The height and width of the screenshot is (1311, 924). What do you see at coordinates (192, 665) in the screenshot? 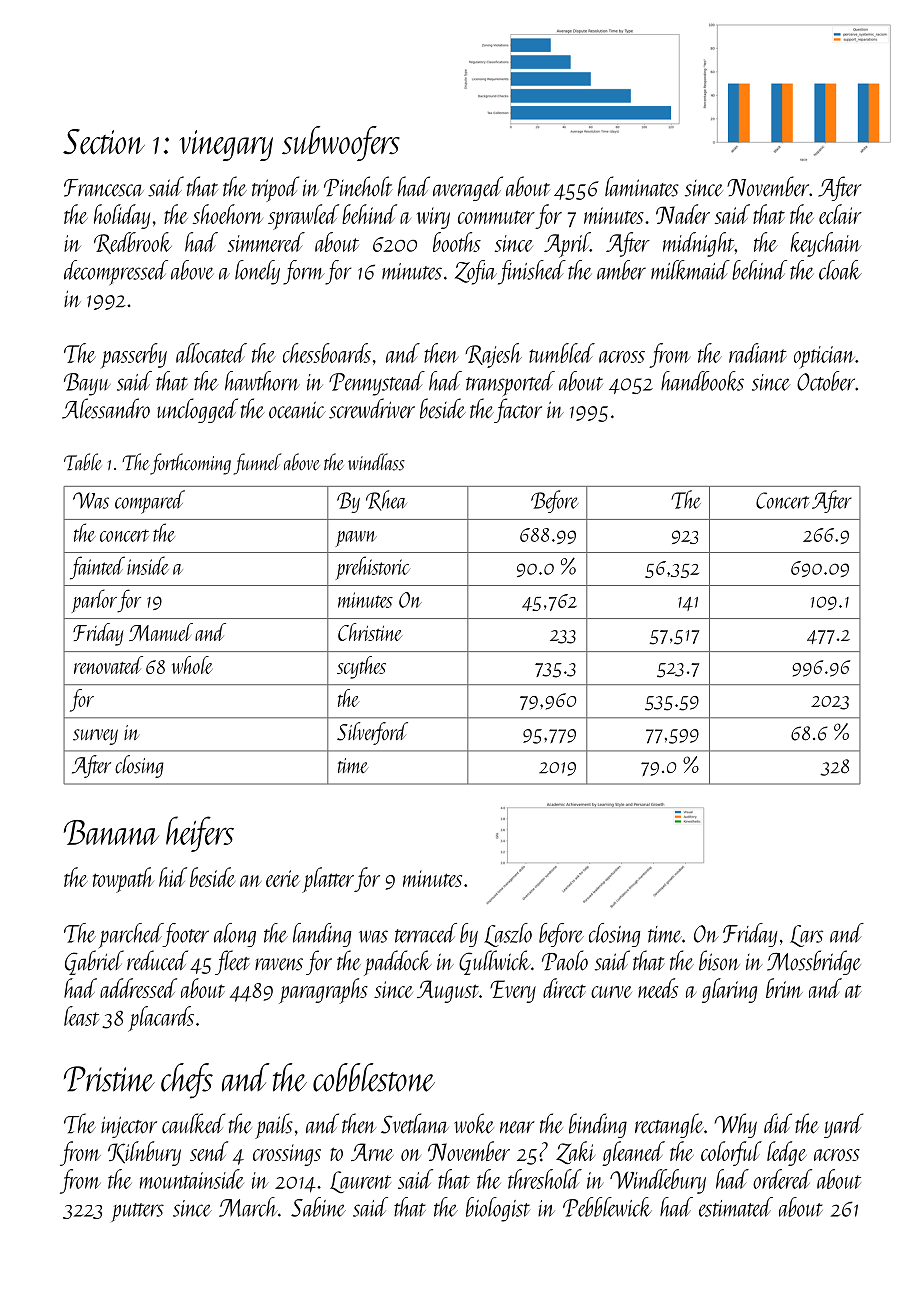
I see `whole` at bounding box center [192, 665].
